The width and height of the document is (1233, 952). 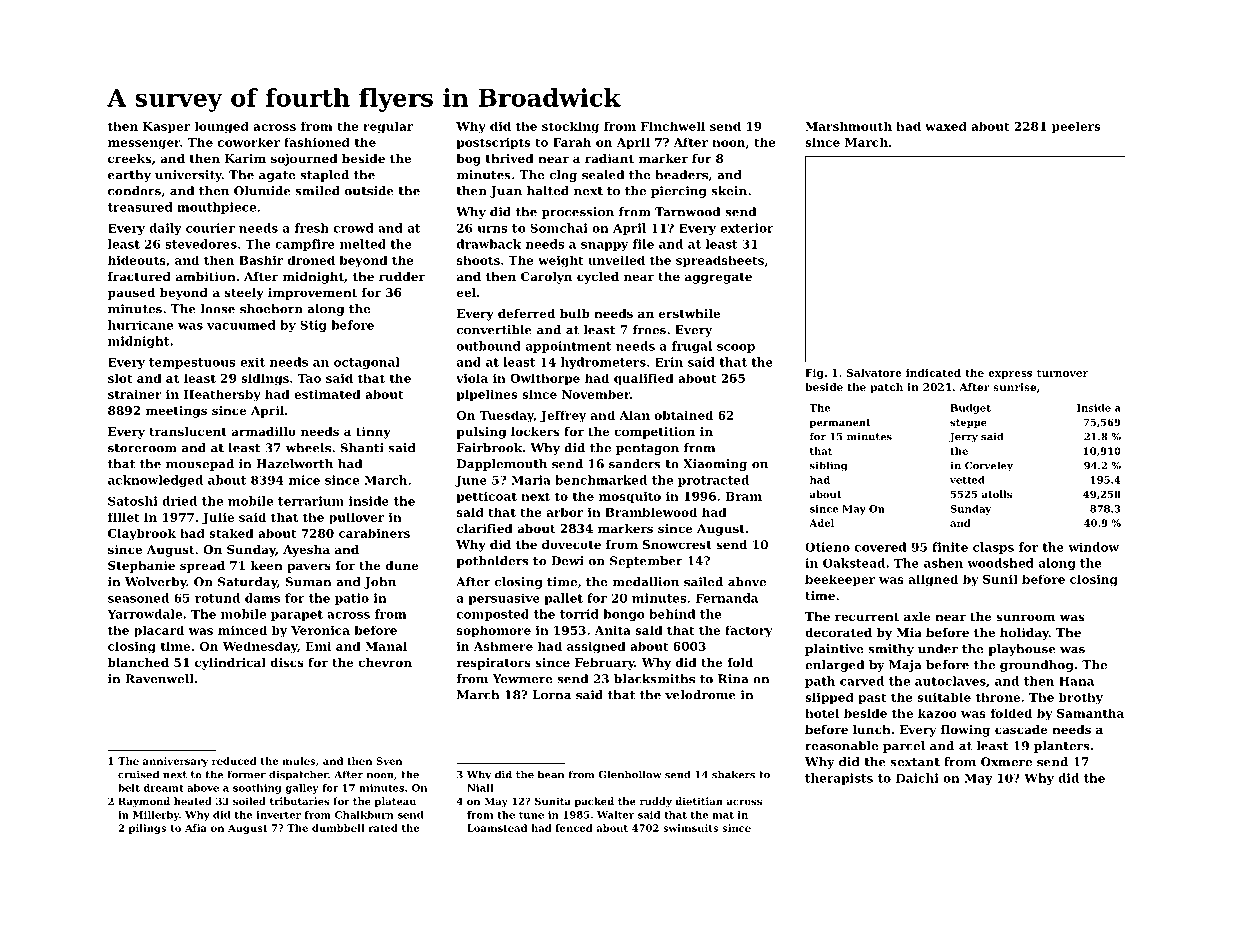 What do you see at coordinates (946, 126) in the document?
I see `waxed` at bounding box center [946, 126].
